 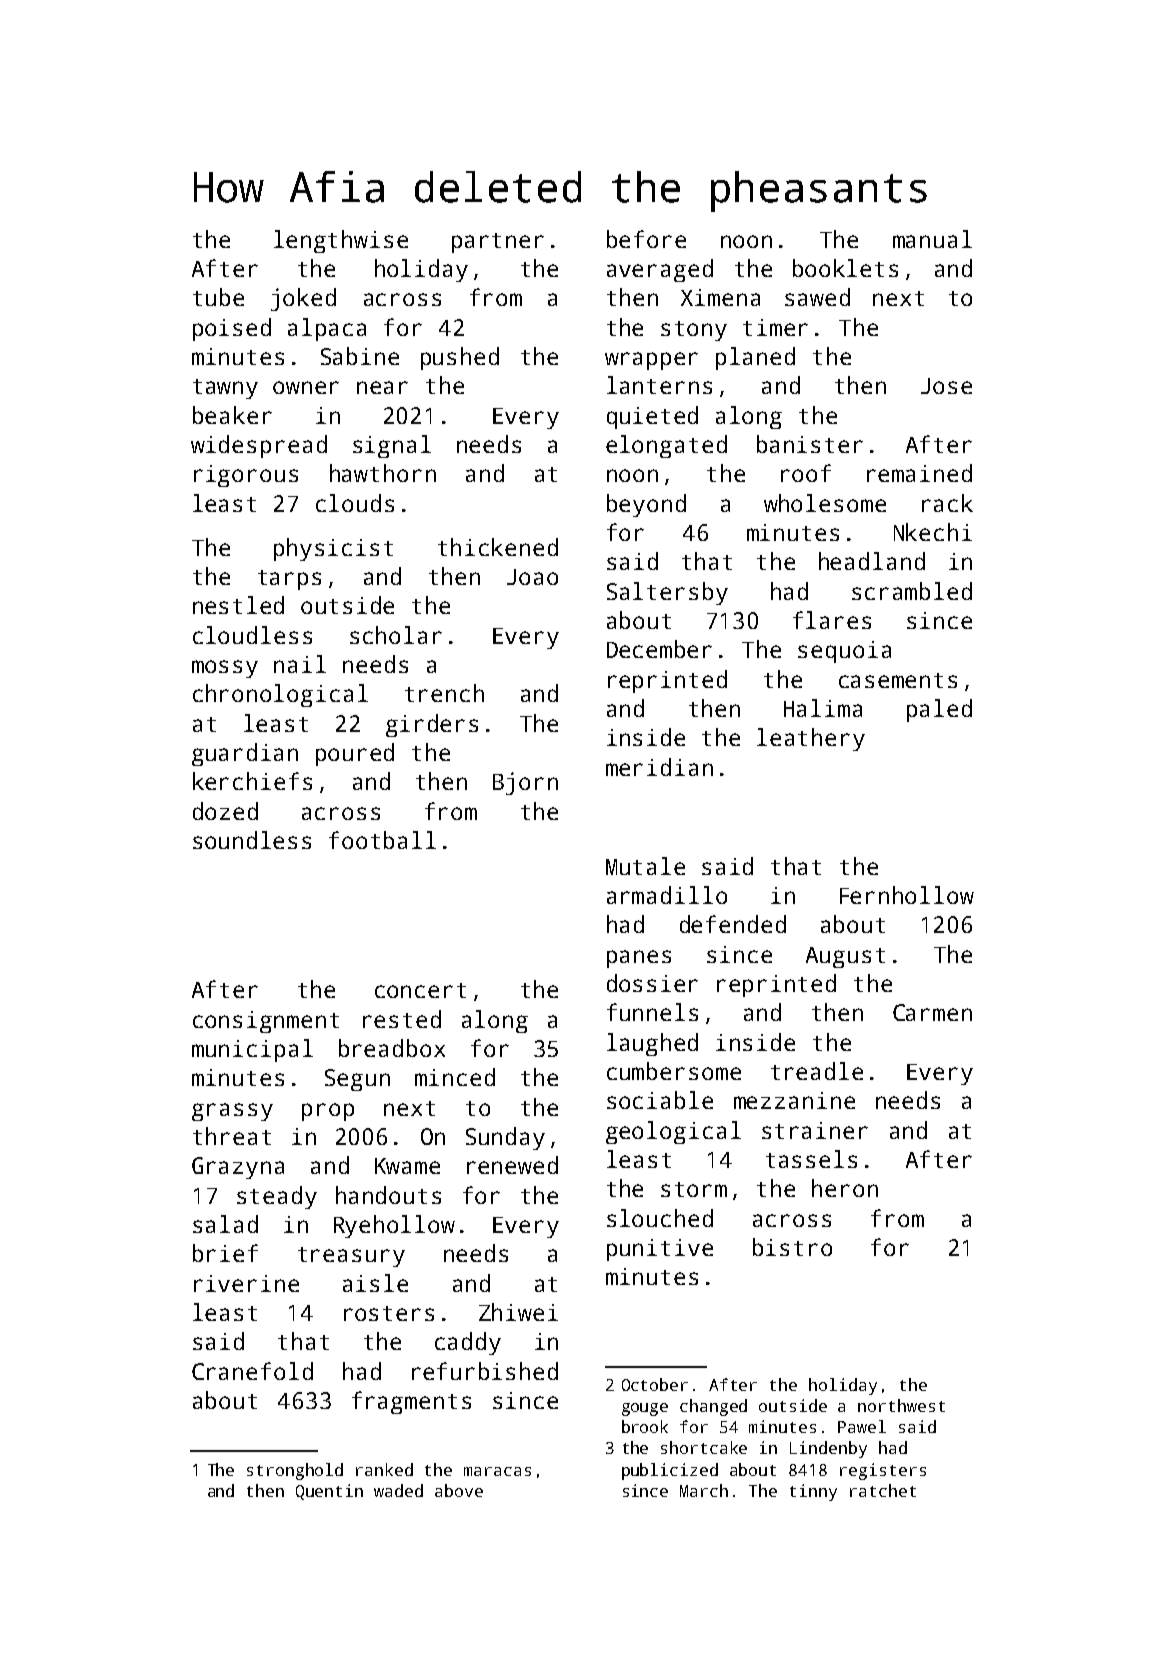 What do you see at coordinates (883, 1490) in the screenshot?
I see `ratchet` at bounding box center [883, 1490].
